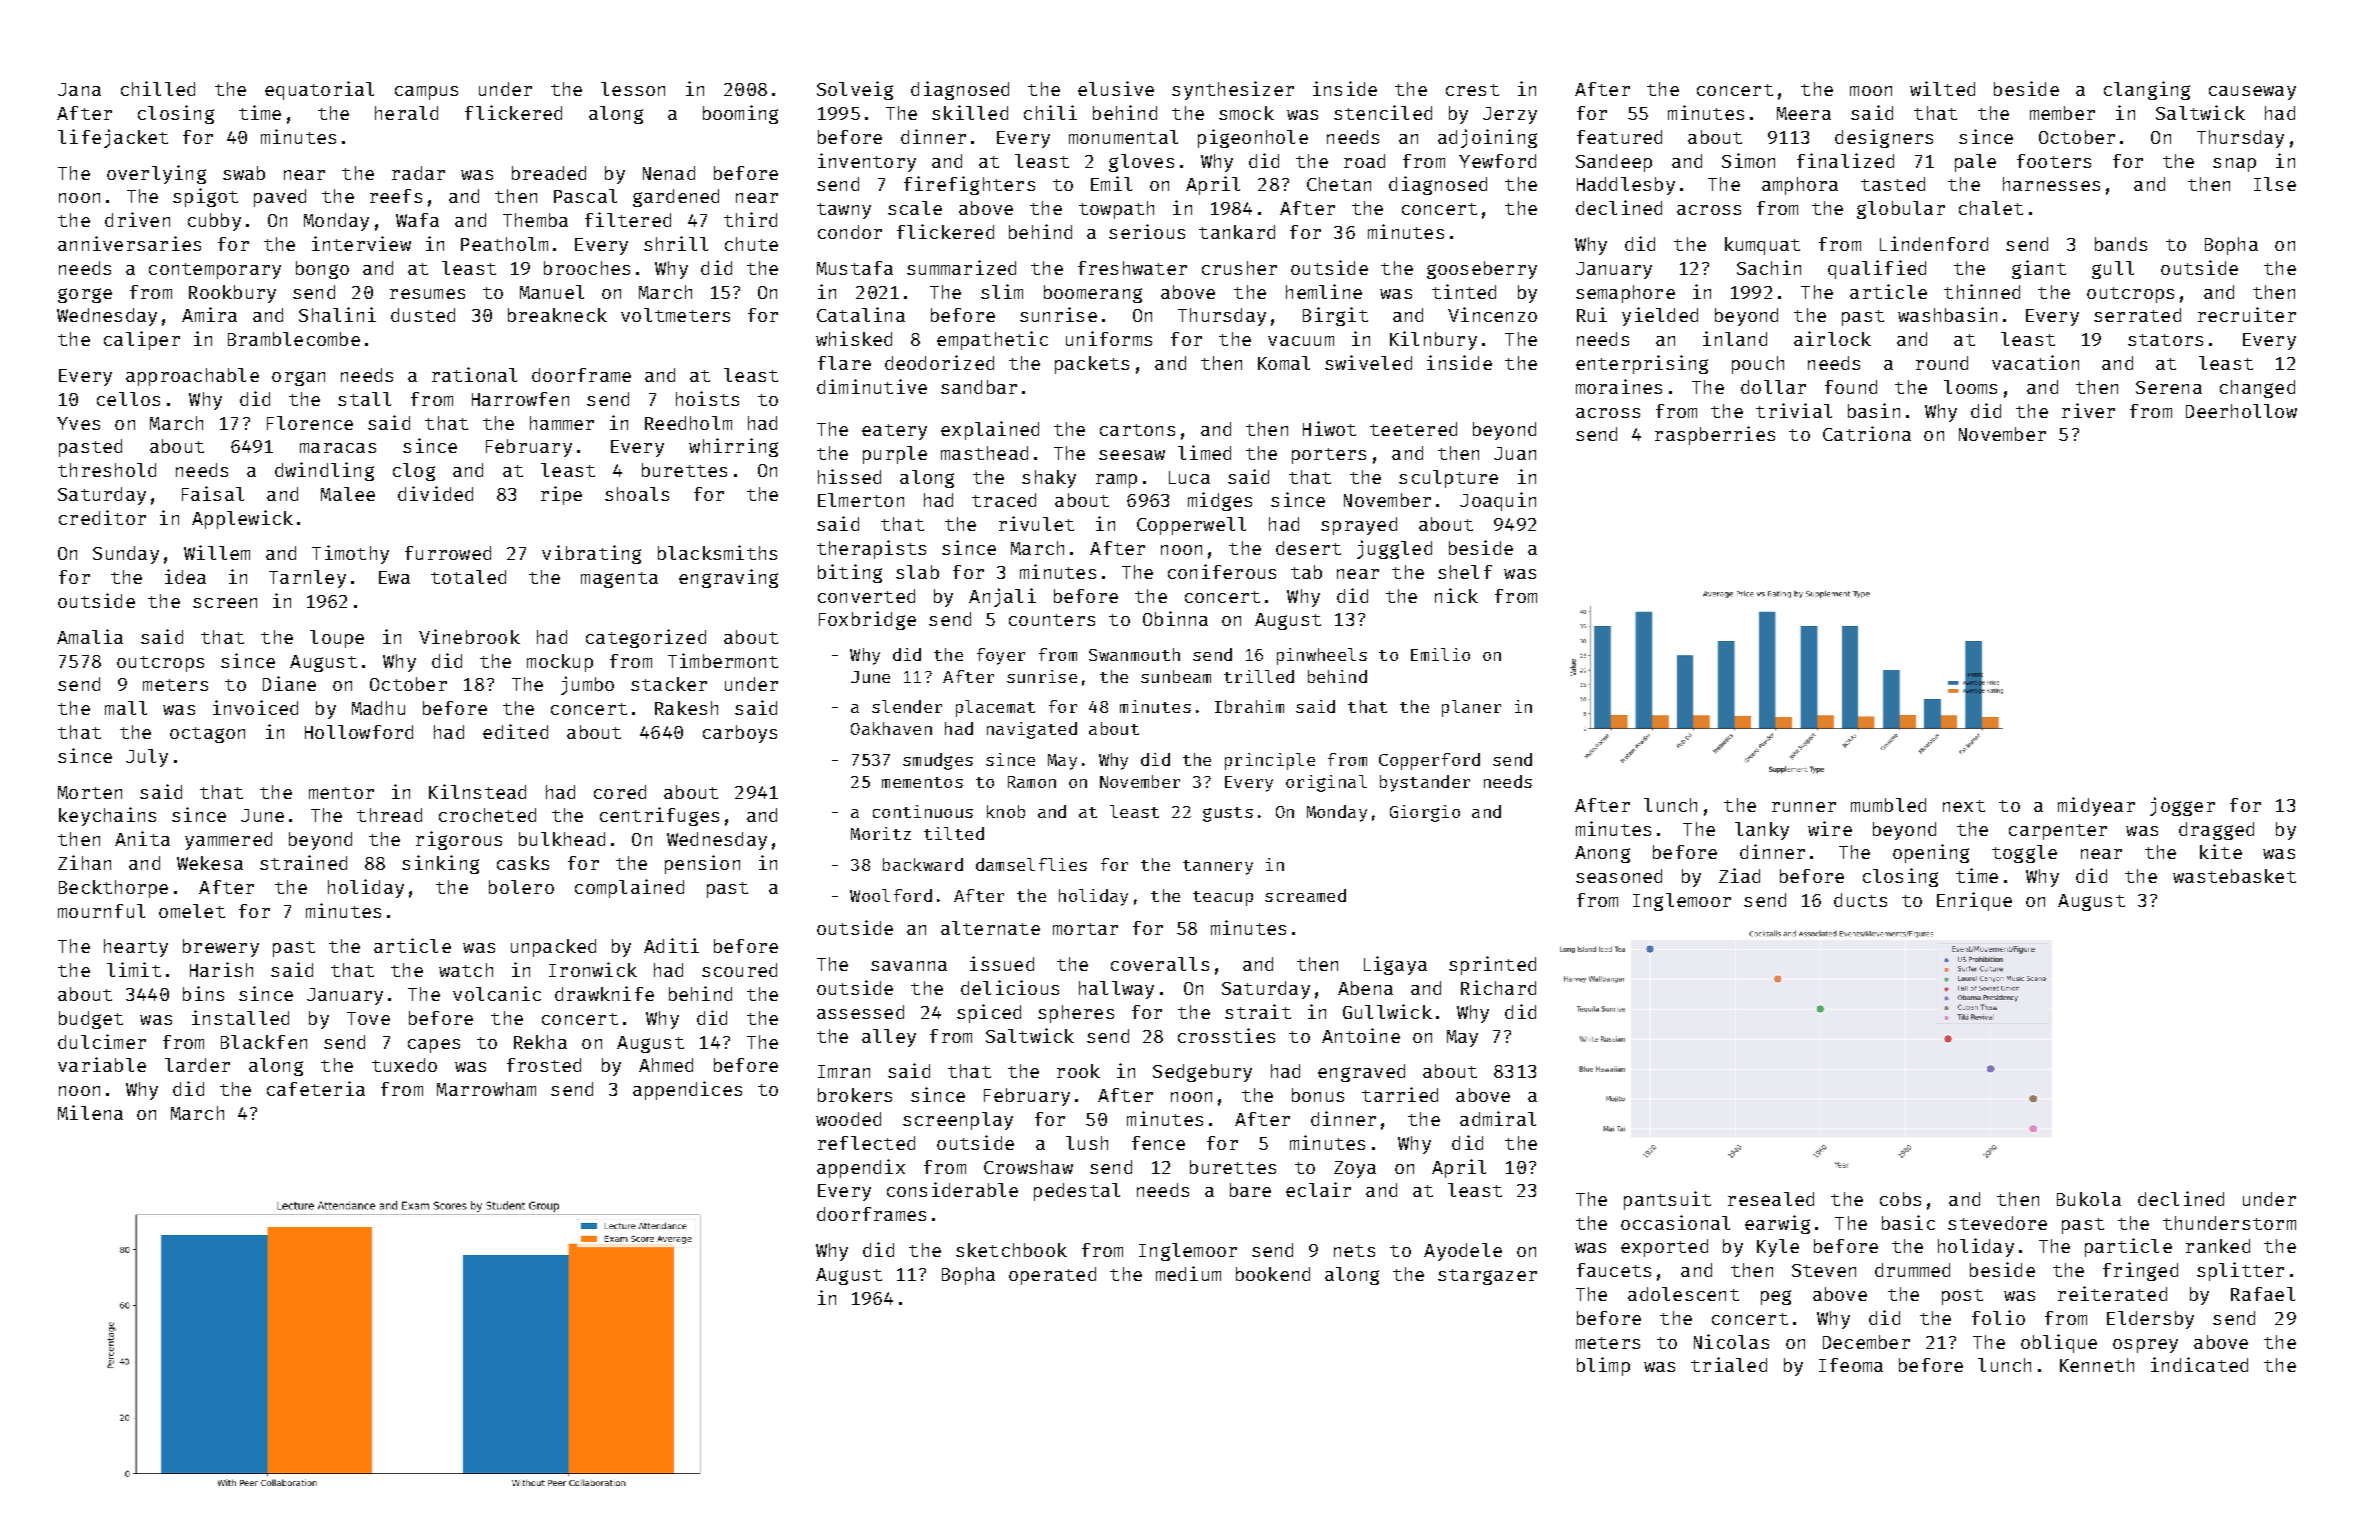 This screenshot has width=2354, height=1523. What do you see at coordinates (1052, 1276) in the screenshot?
I see `operated` at bounding box center [1052, 1276].
